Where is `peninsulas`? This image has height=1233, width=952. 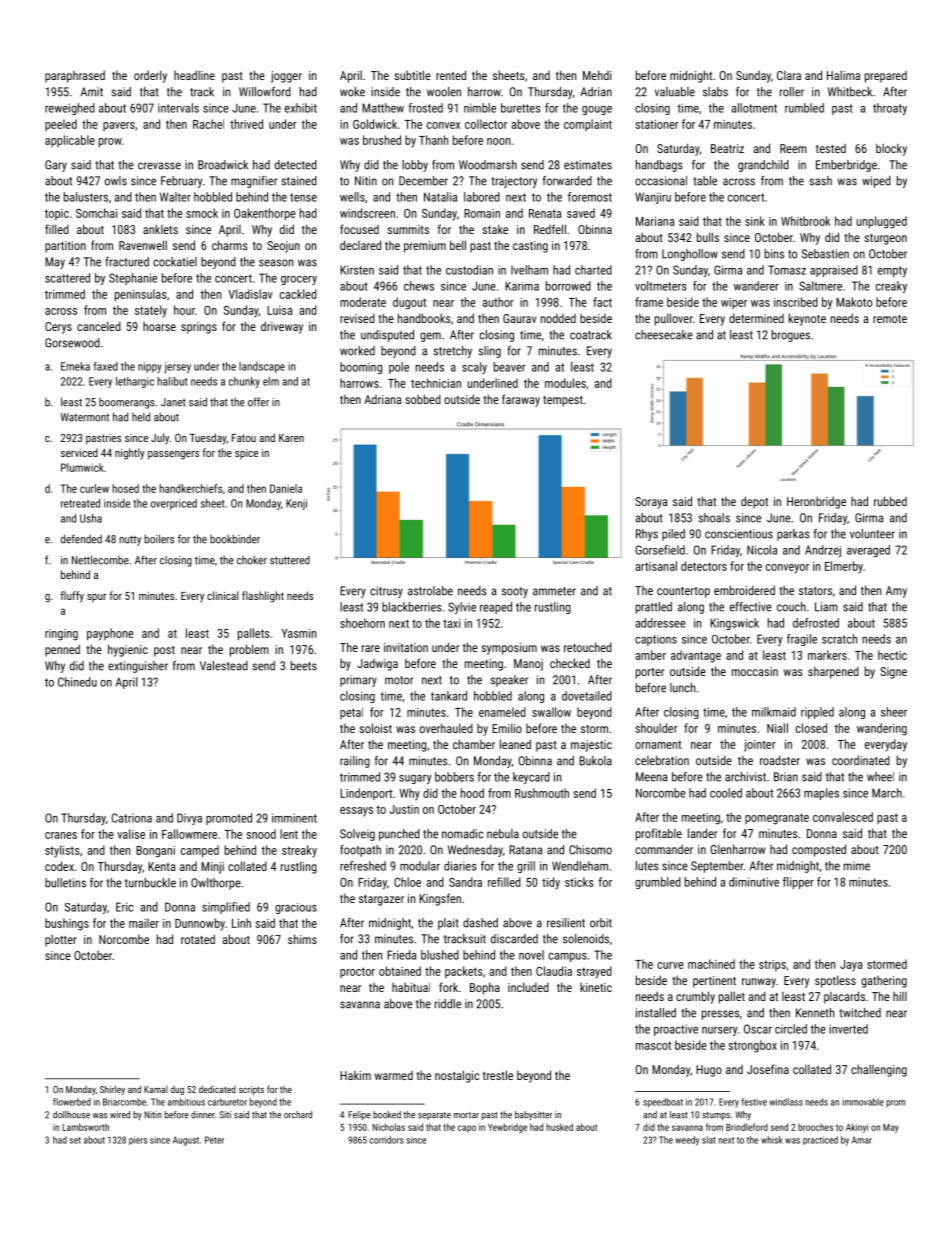 peninsulas is located at coordinates (140, 295).
